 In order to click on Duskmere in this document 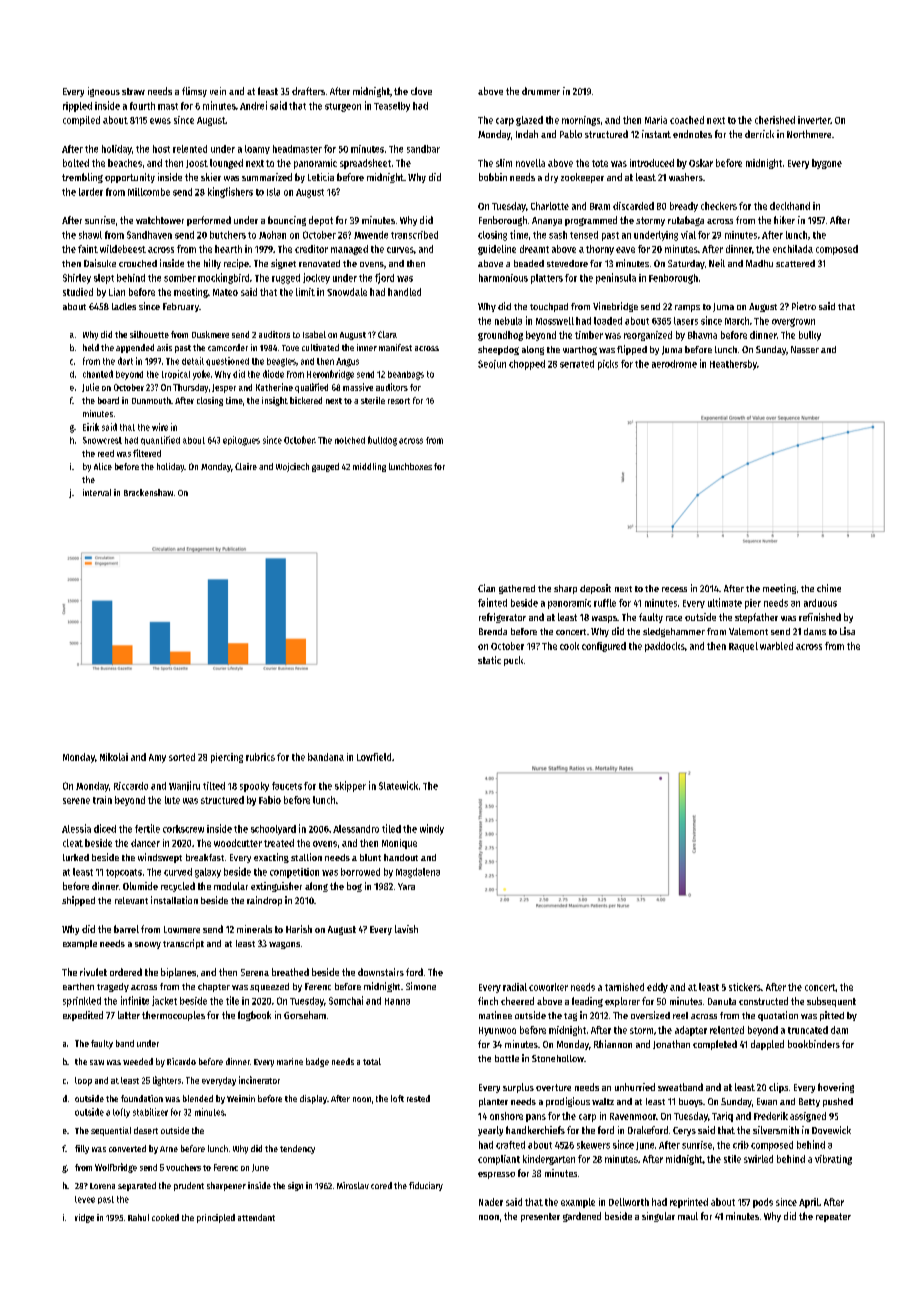, I will do `click(210, 334)`.
